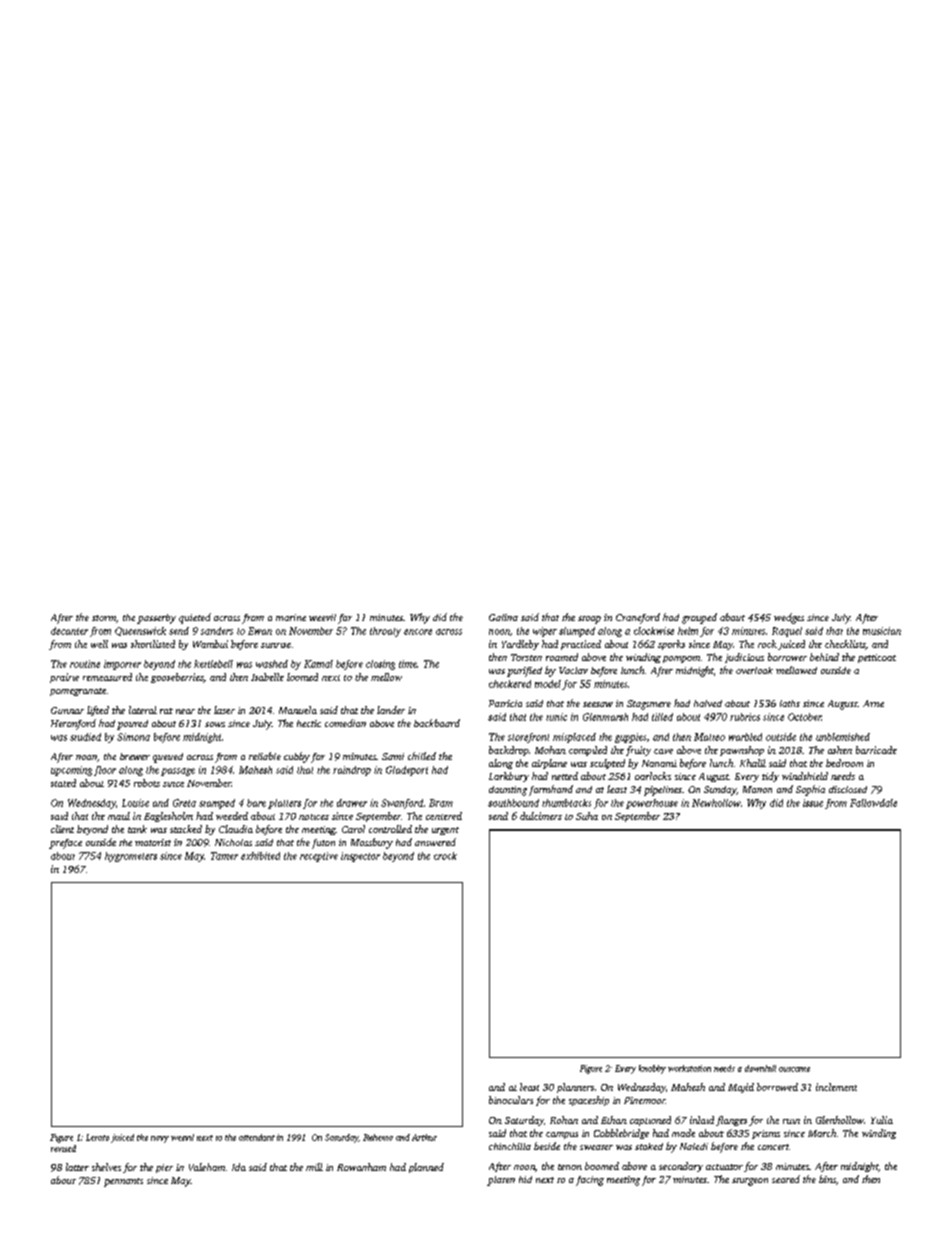 This page has width=952, height=1233. I want to click on tidy, so click(770, 777).
